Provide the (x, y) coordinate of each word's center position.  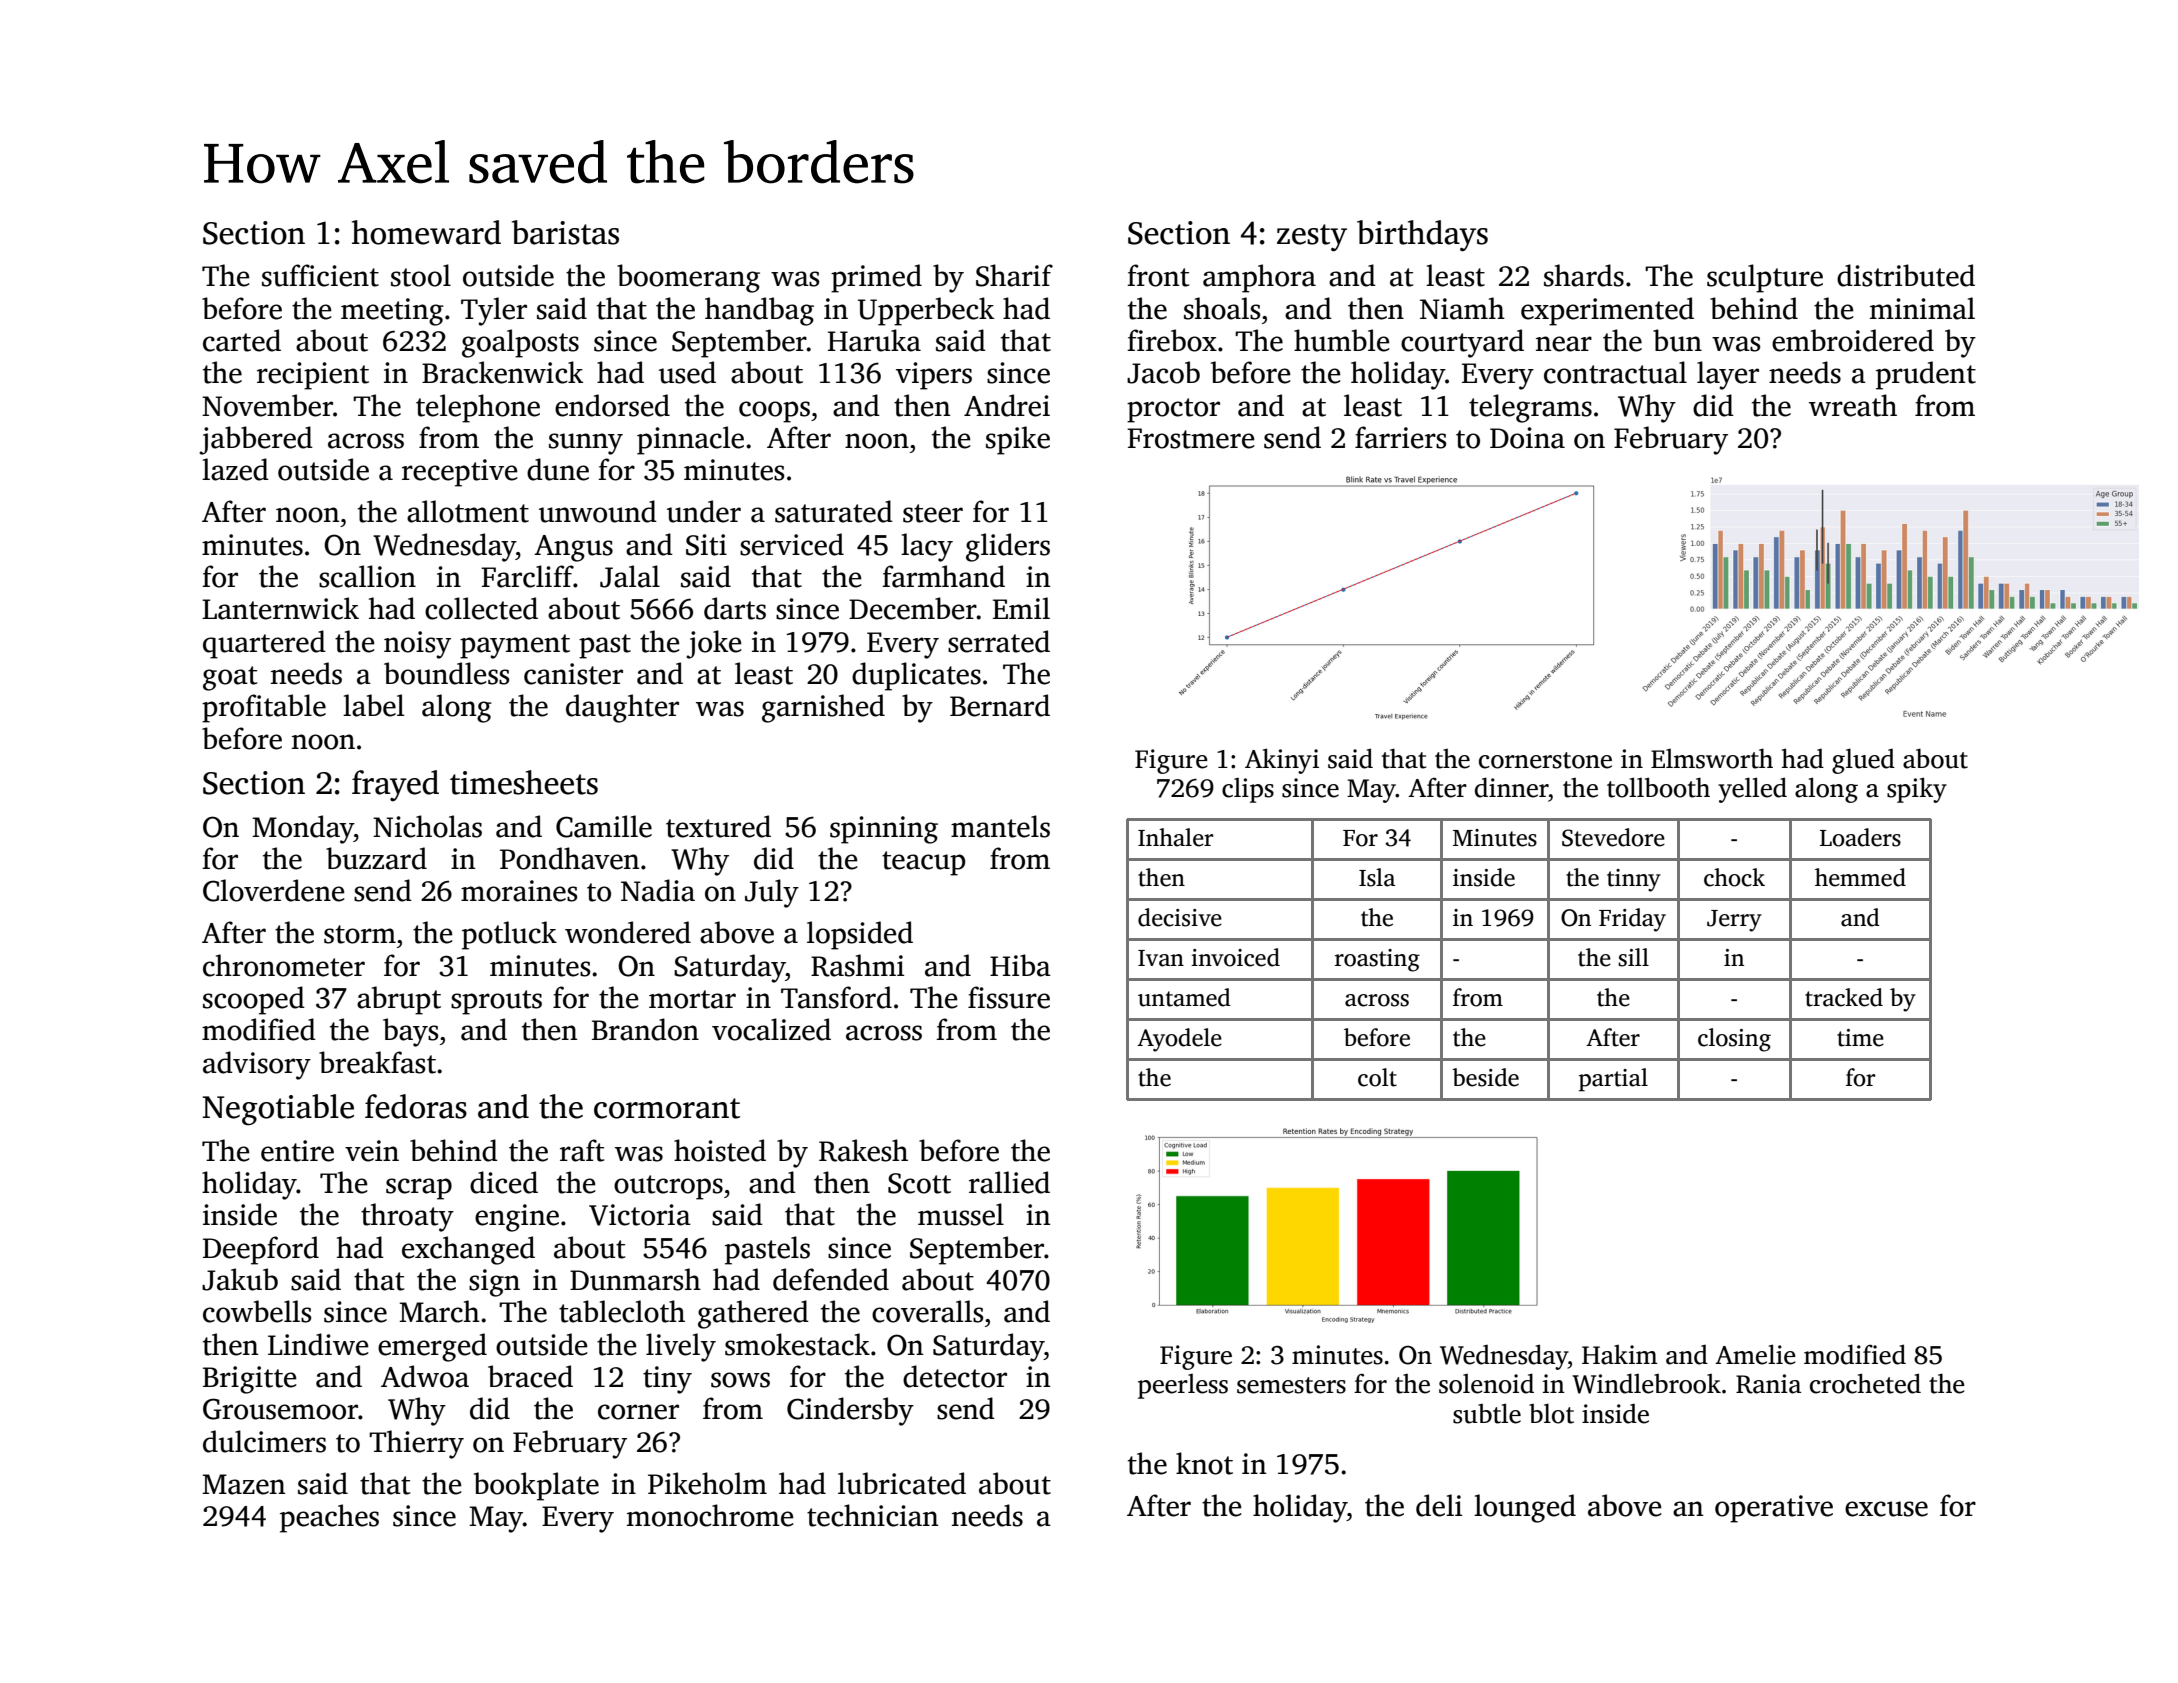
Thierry (416, 1444)
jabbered (256, 440)
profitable (264, 708)
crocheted (1865, 1383)
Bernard (1000, 705)
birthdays (1422, 236)
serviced (792, 544)
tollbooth (1658, 787)
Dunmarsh (635, 1279)
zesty (1312, 238)
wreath (1853, 405)
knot (1204, 1463)
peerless (1183, 1386)
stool (421, 275)
